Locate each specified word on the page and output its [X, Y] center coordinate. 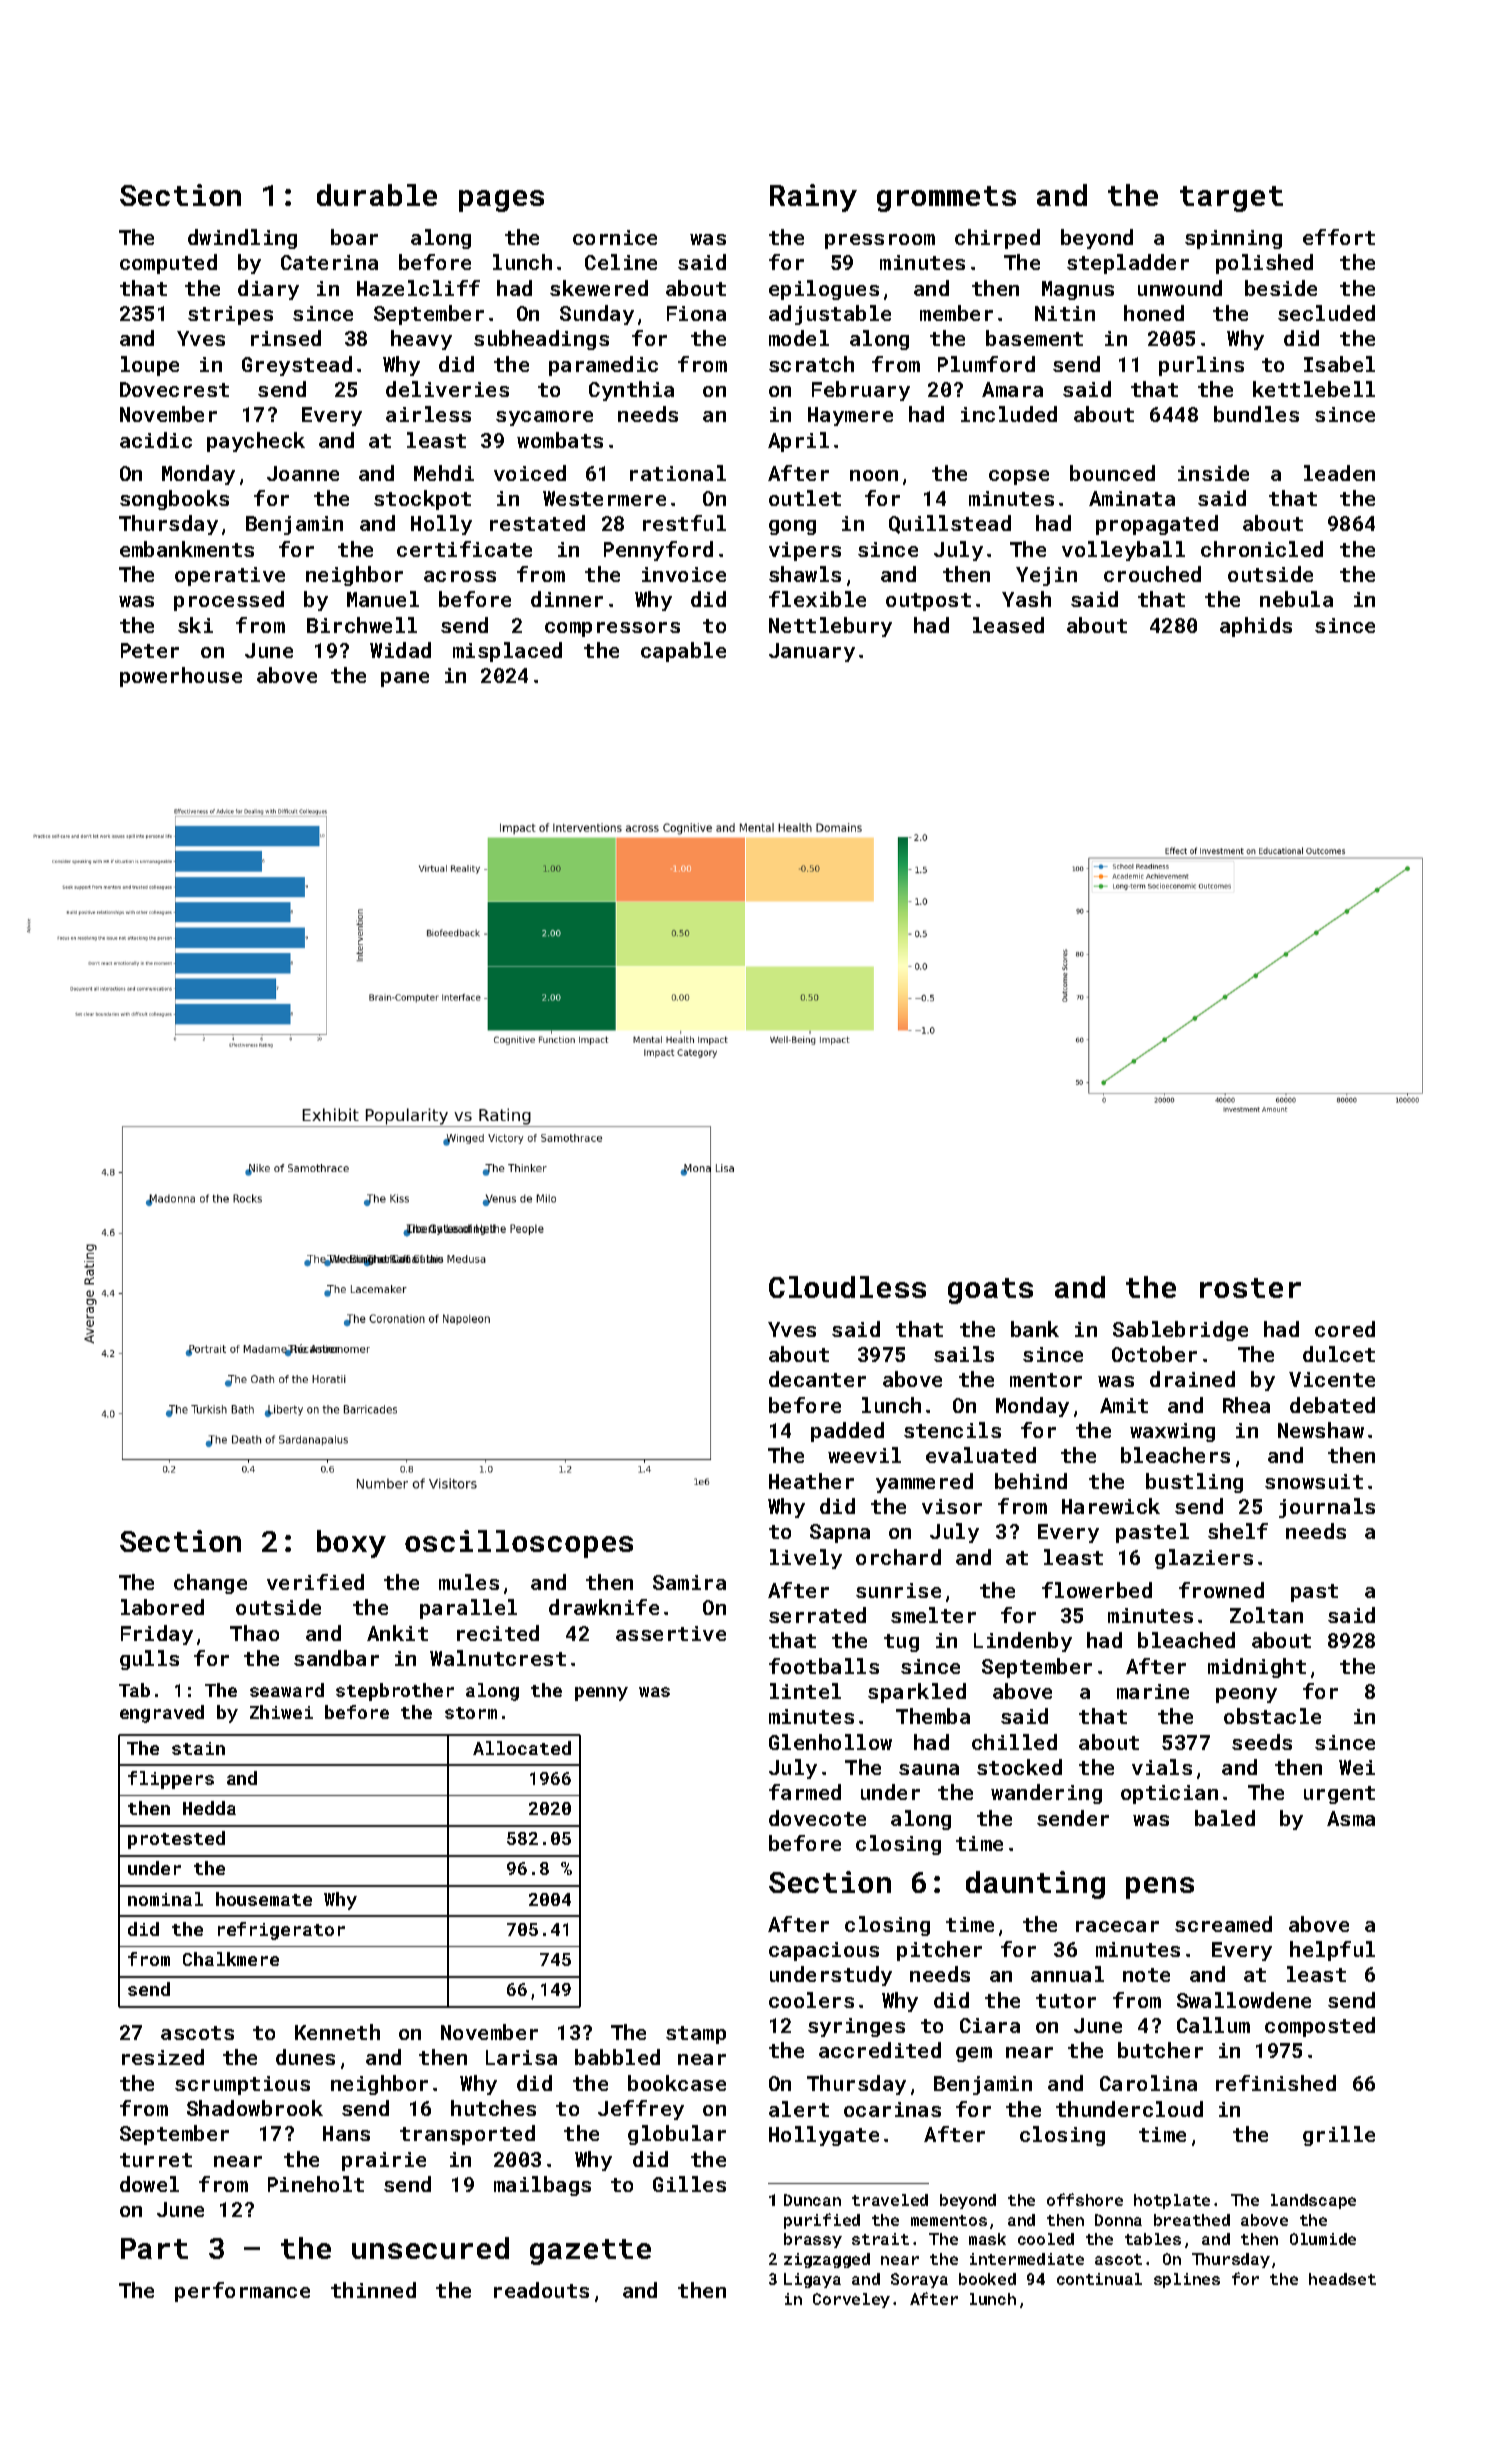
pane [405, 679]
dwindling [242, 239]
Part [154, 2248]
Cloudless [847, 1287]
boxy [351, 1544]
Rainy [813, 198]
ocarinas [892, 2109]
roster [1250, 1288]
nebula [1296, 599]
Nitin [1065, 313]
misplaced [507, 652]
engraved [162, 1714]
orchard [898, 1557]
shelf [1238, 1531]
